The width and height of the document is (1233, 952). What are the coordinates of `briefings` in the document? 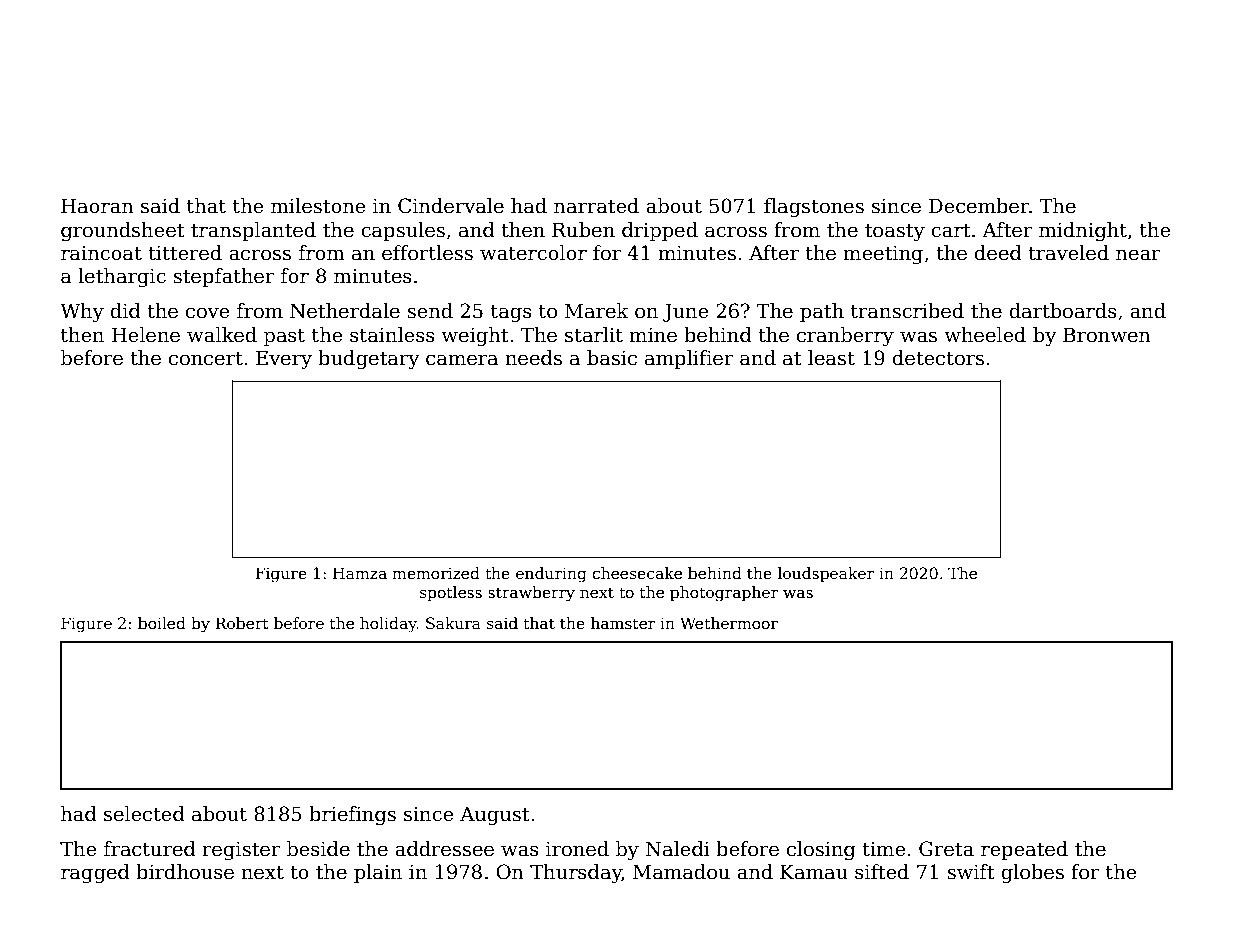 It's located at (352, 815).
